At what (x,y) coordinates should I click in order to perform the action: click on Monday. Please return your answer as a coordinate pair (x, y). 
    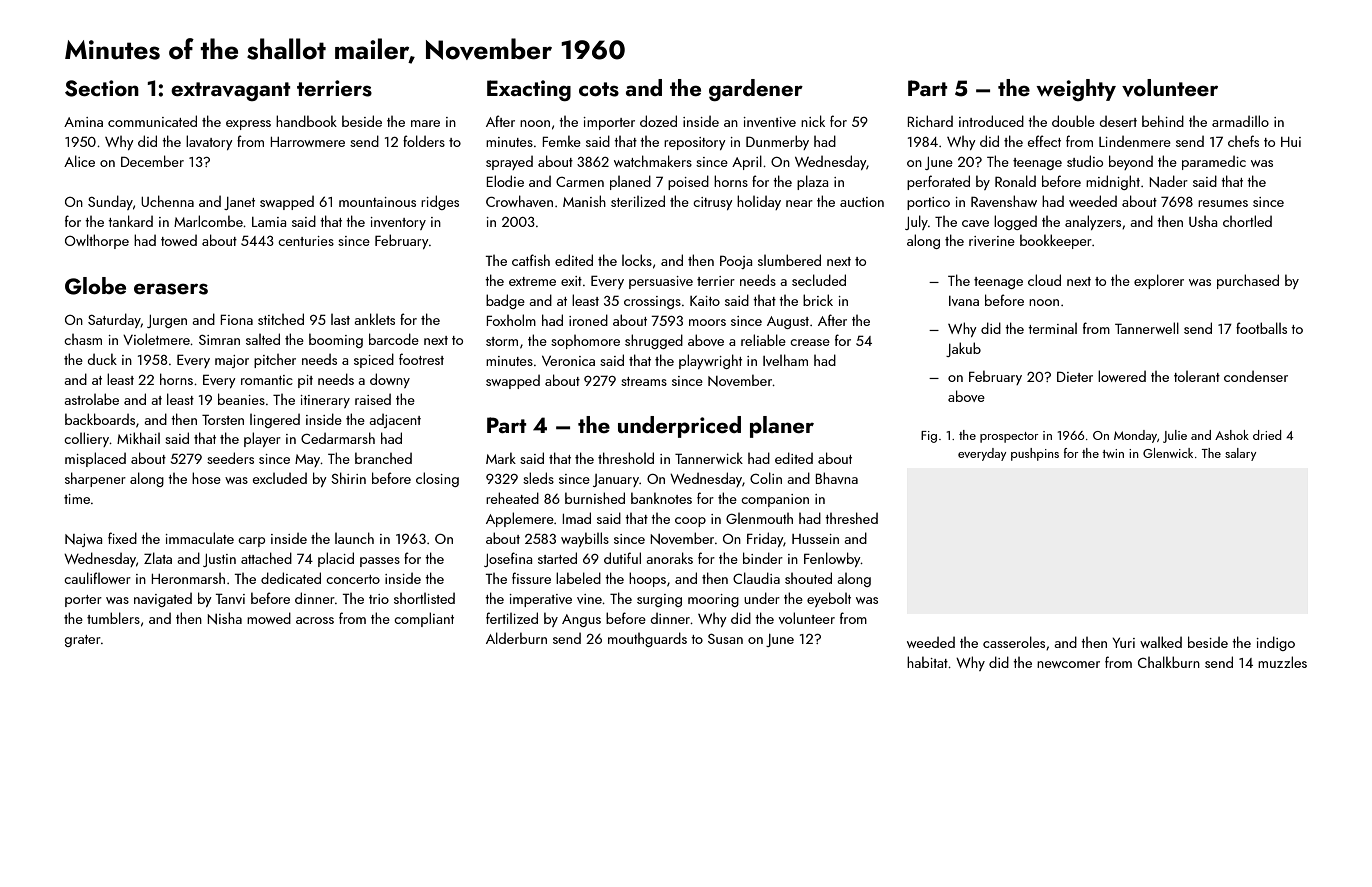
    Looking at the image, I should click on (1135, 436).
